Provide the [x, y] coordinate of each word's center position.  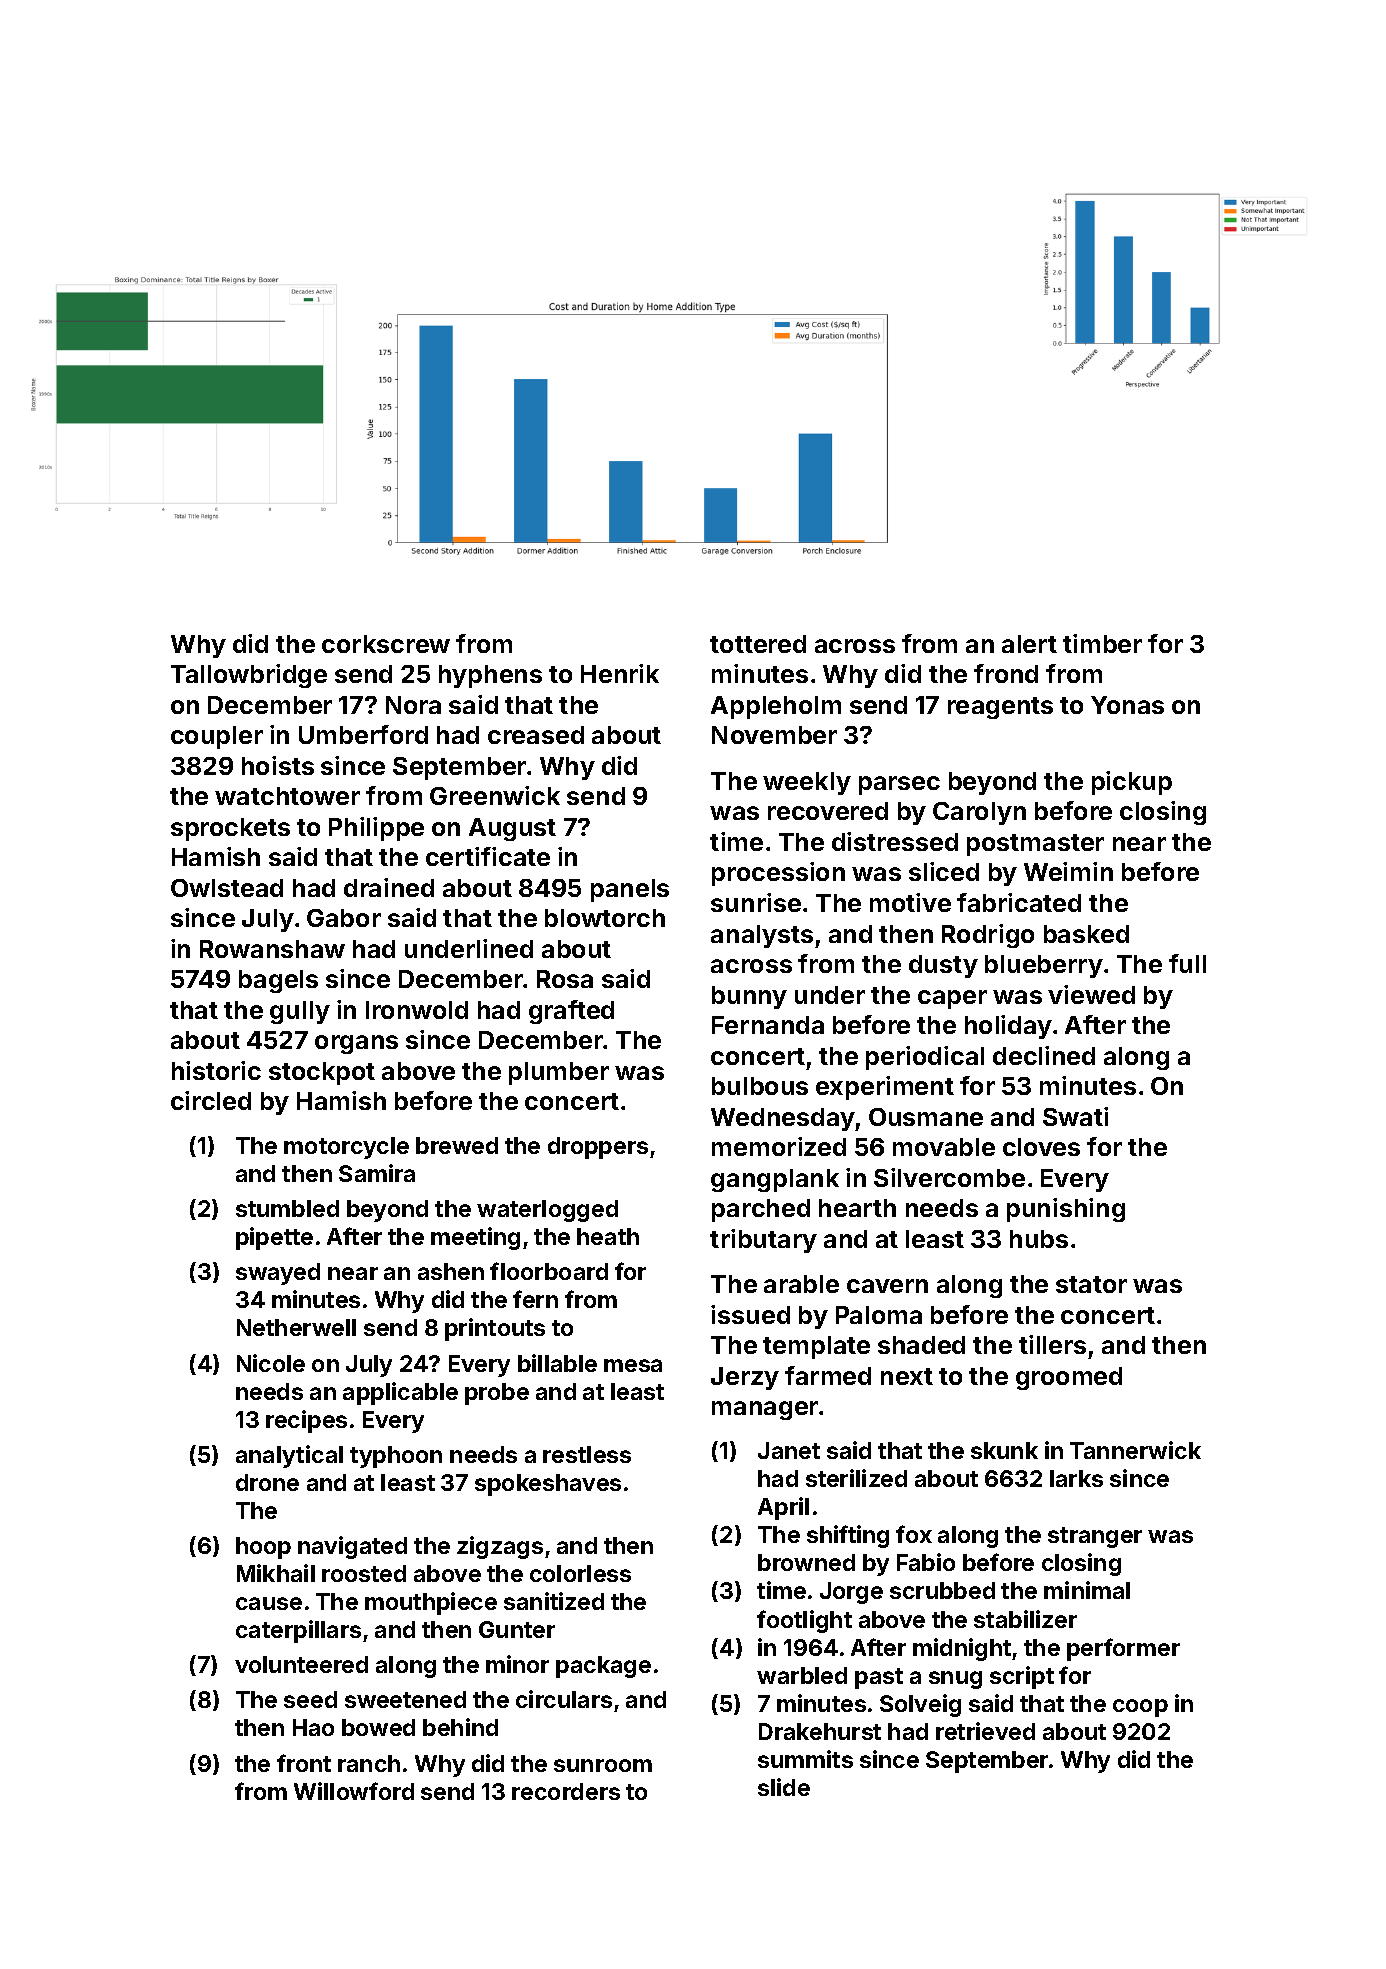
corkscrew [386, 644]
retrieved [985, 1731]
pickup [1132, 783]
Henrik [620, 673]
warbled [802, 1675]
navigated [352, 1547]
